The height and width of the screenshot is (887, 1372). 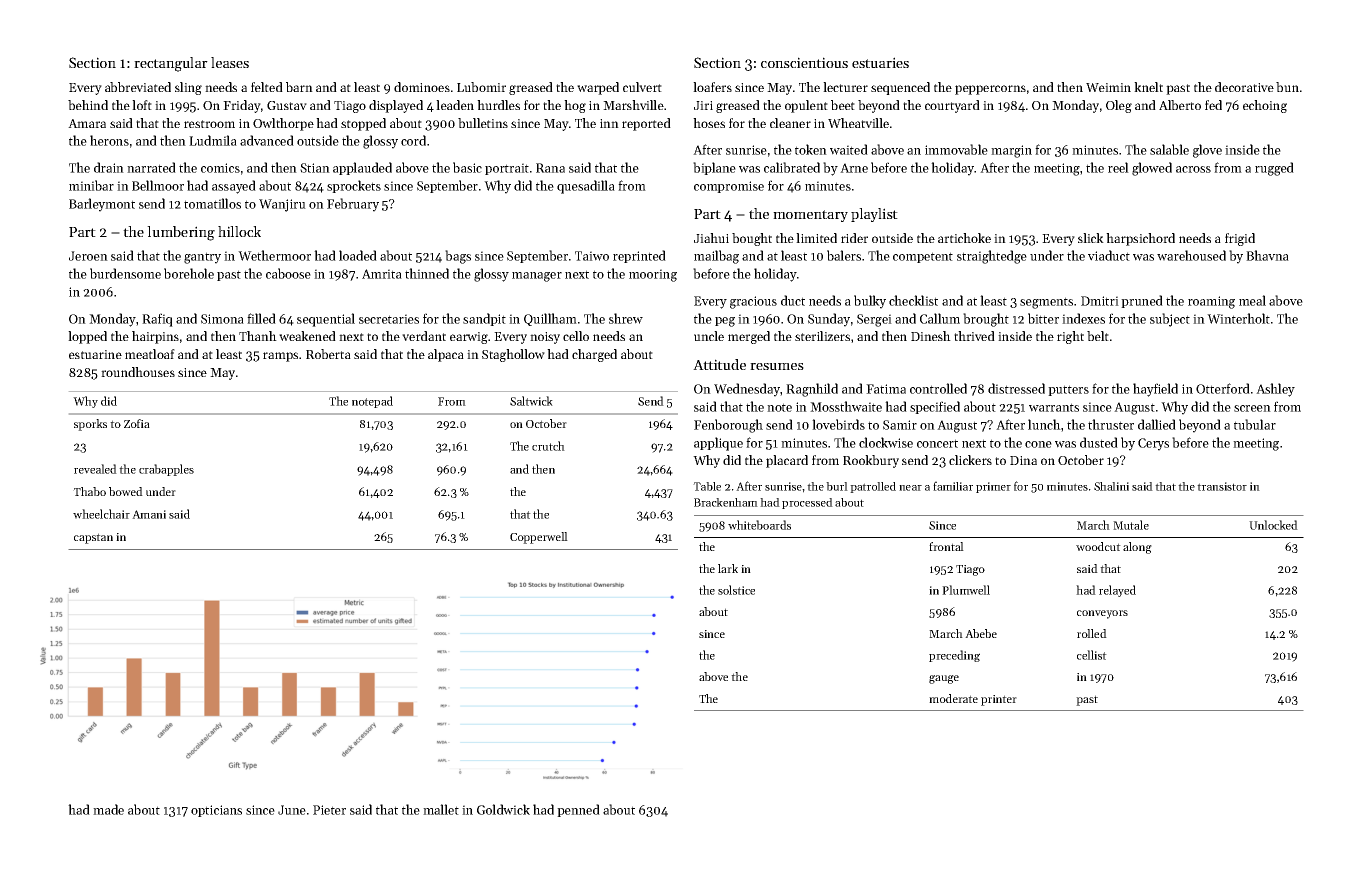 I want to click on made, so click(x=108, y=809).
